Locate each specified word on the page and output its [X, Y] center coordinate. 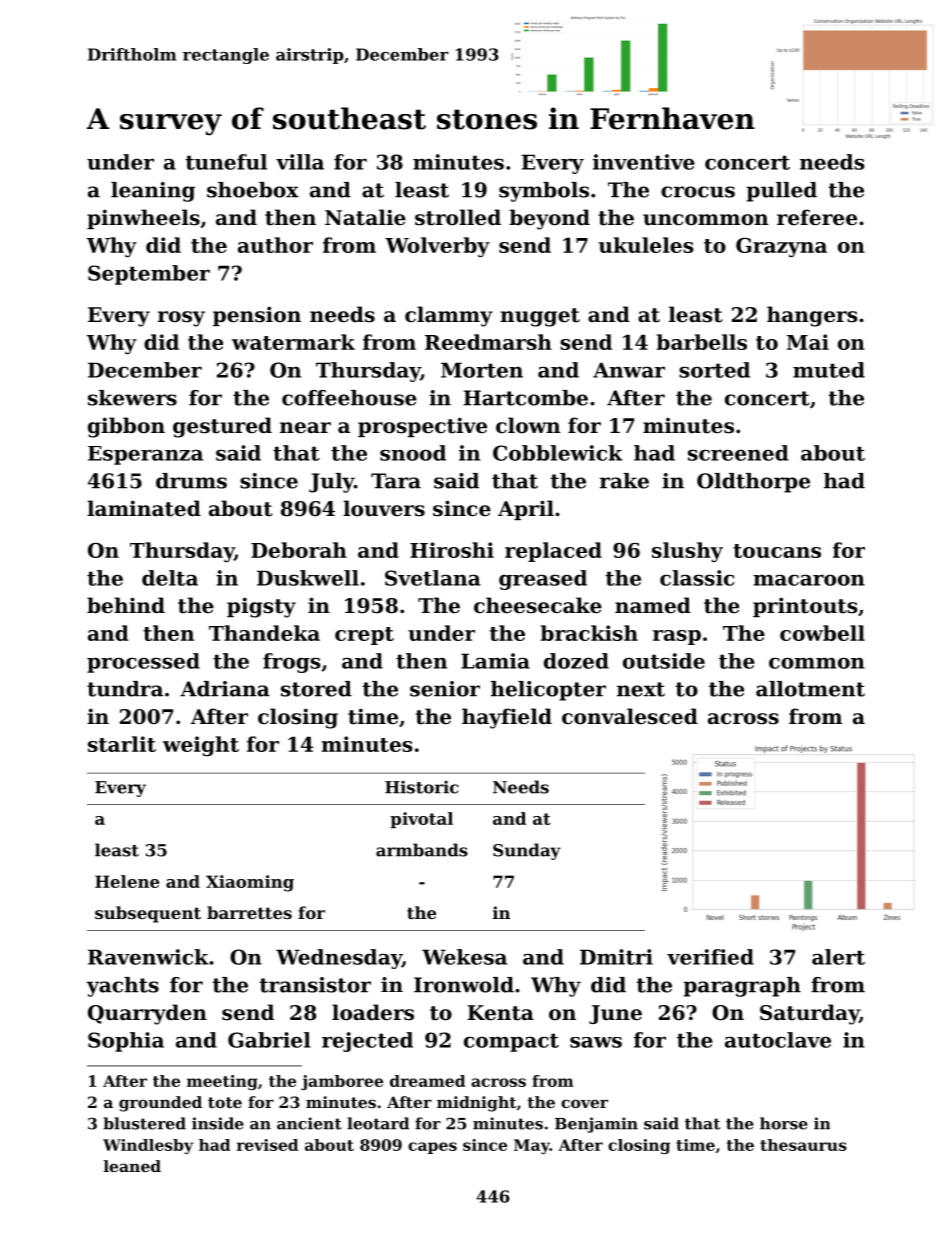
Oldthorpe [753, 483]
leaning [153, 192]
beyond [549, 219]
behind [126, 605]
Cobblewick [558, 453]
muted [829, 370]
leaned [132, 1166]
